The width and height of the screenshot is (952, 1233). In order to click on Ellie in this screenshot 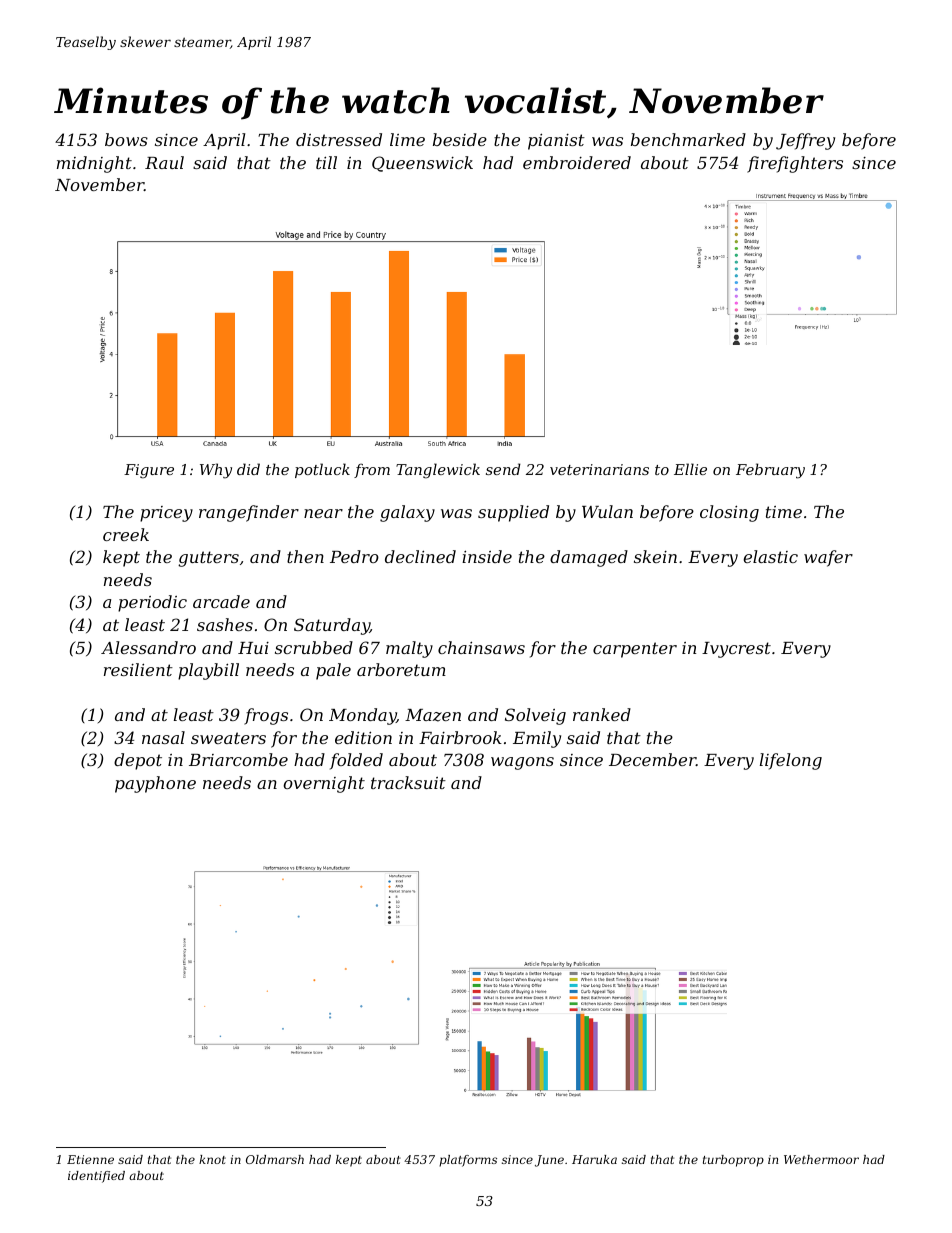, I will do `click(690, 469)`.
